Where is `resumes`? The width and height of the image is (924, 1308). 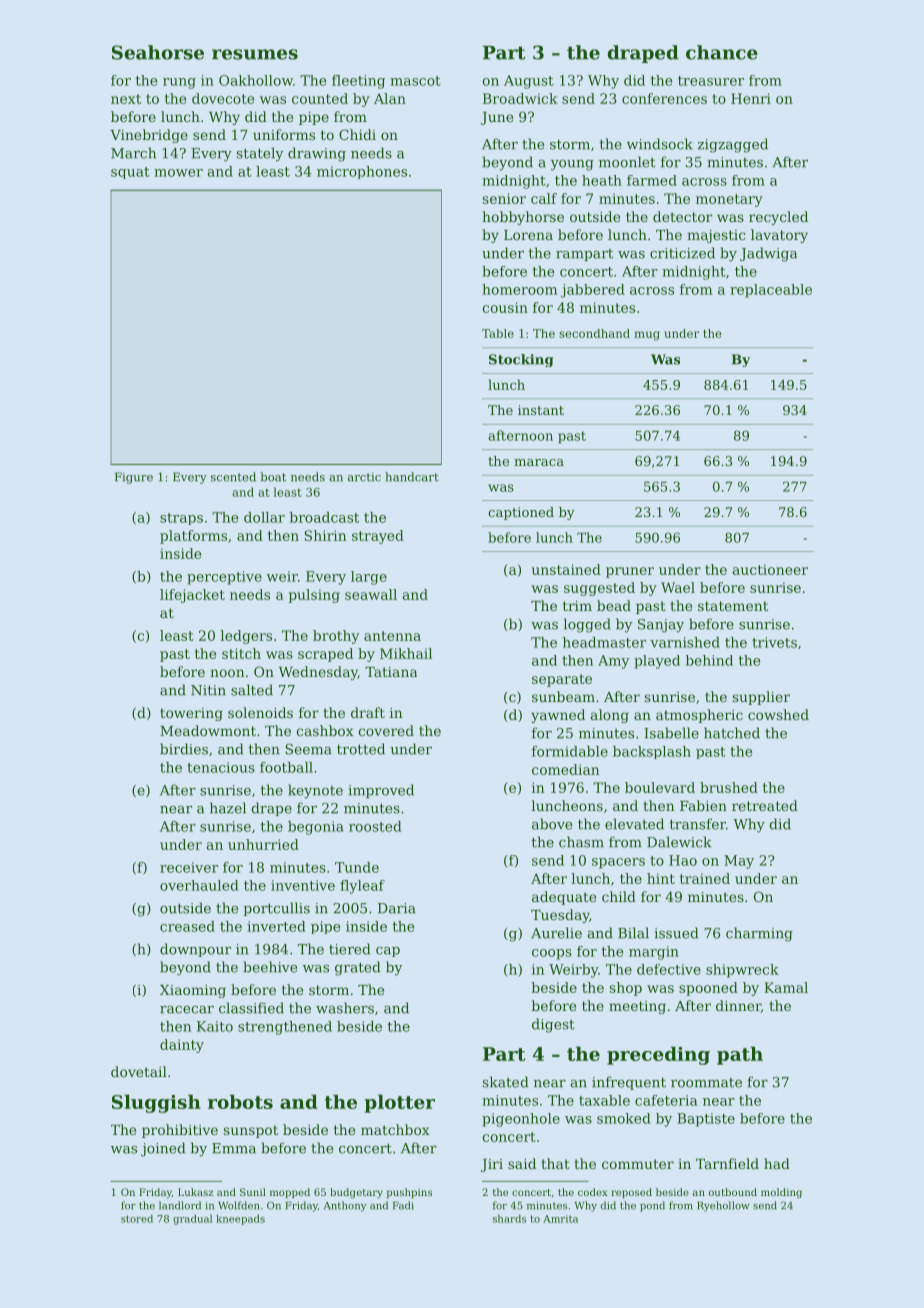 resumes is located at coordinates (255, 54).
